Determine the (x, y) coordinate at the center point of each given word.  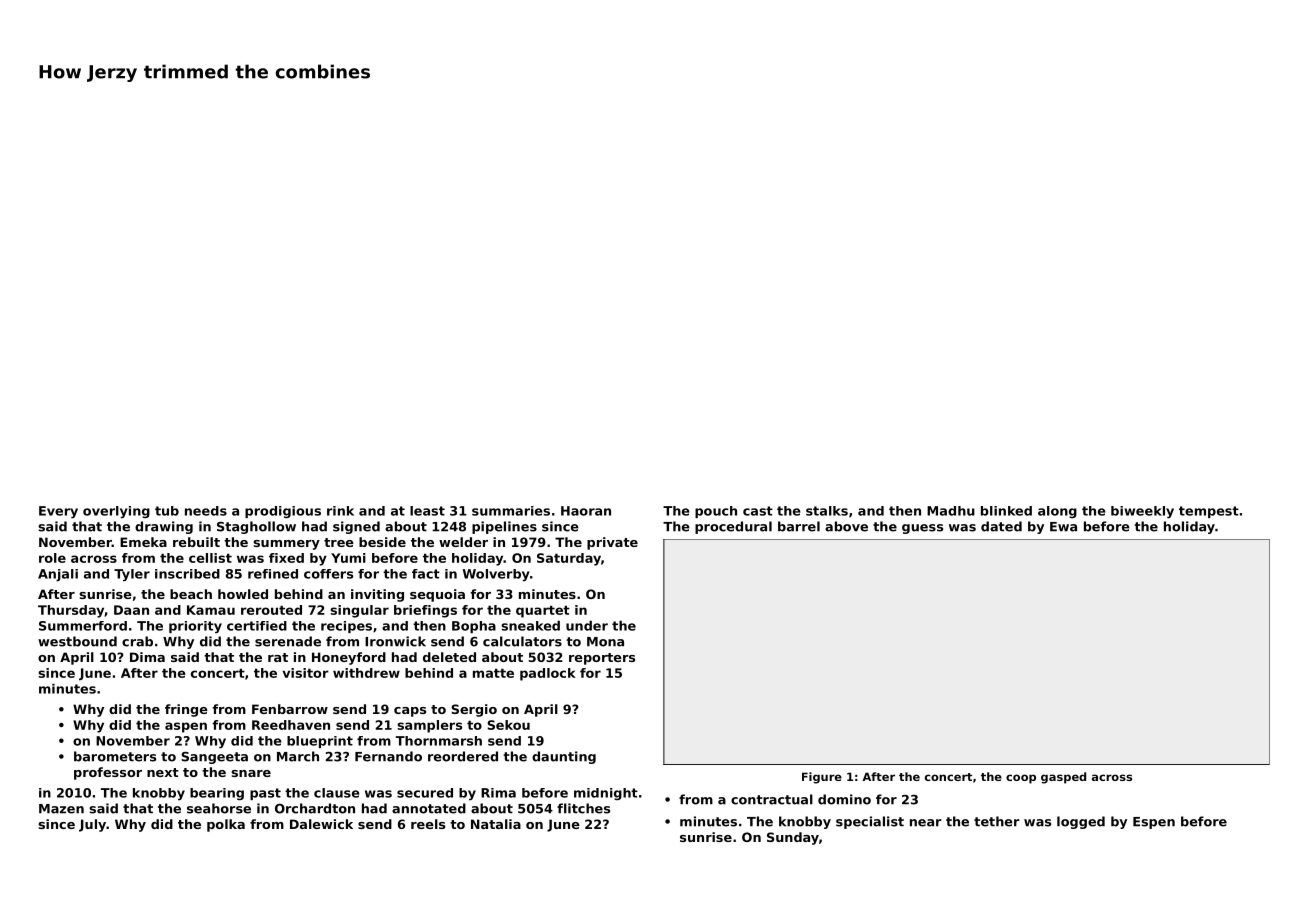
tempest (1209, 512)
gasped (1063, 778)
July (92, 825)
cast (758, 511)
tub (167, 511)
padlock (548, 674)
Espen (1154, 823)
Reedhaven (291, 725)
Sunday (793, 838)
